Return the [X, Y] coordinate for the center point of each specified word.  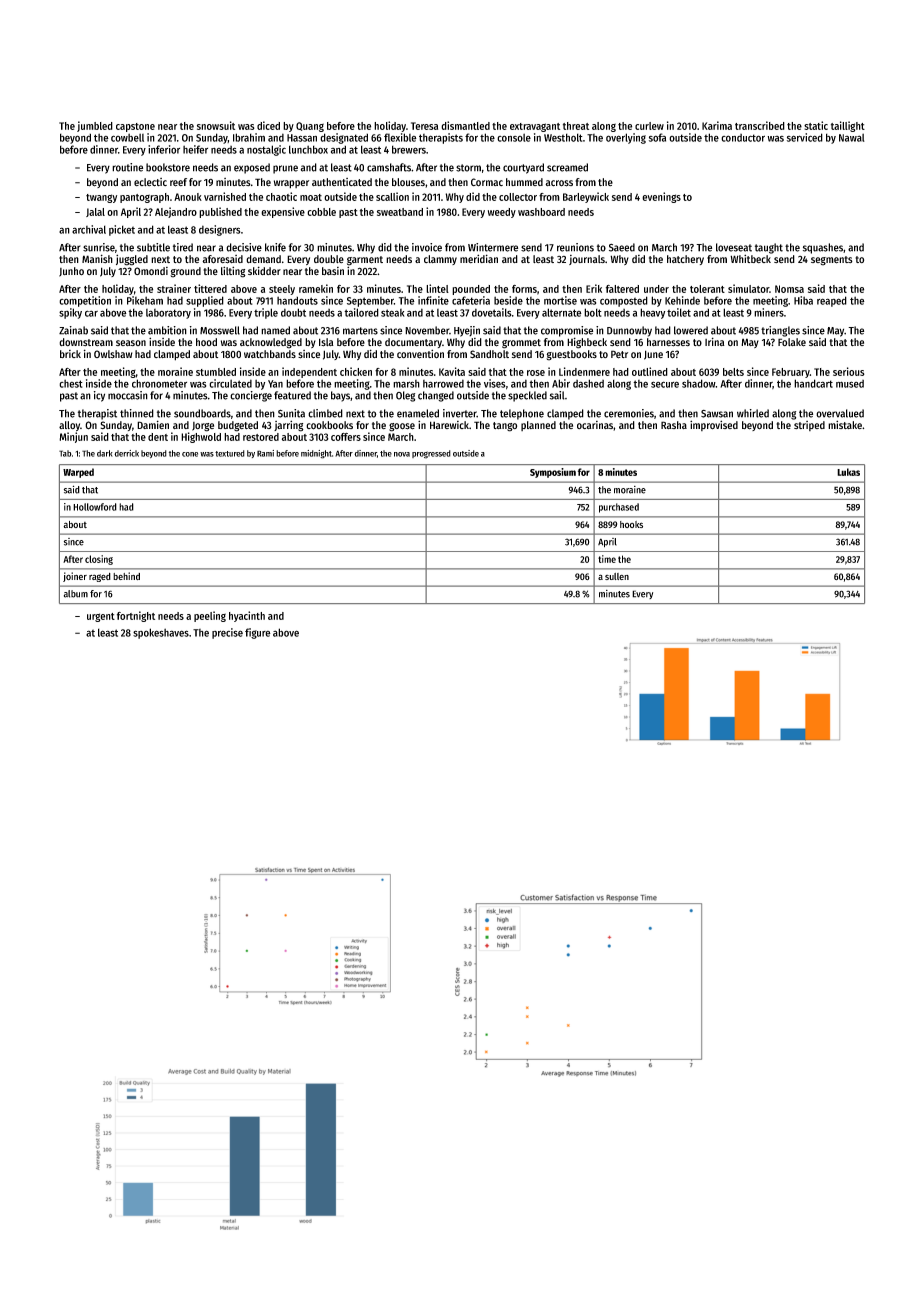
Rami [265, 453]
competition [85, 301]
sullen [617, 576]
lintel [437, 288]
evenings [661, 197]
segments [832, 261]
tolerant [707, 289]
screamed [567, 167]
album [76, 594]
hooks [631, 524]
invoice [427, 247]
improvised [714, 425]
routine [127, 167]
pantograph [144, 198]
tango [505, 427]
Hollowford [95, 507]
